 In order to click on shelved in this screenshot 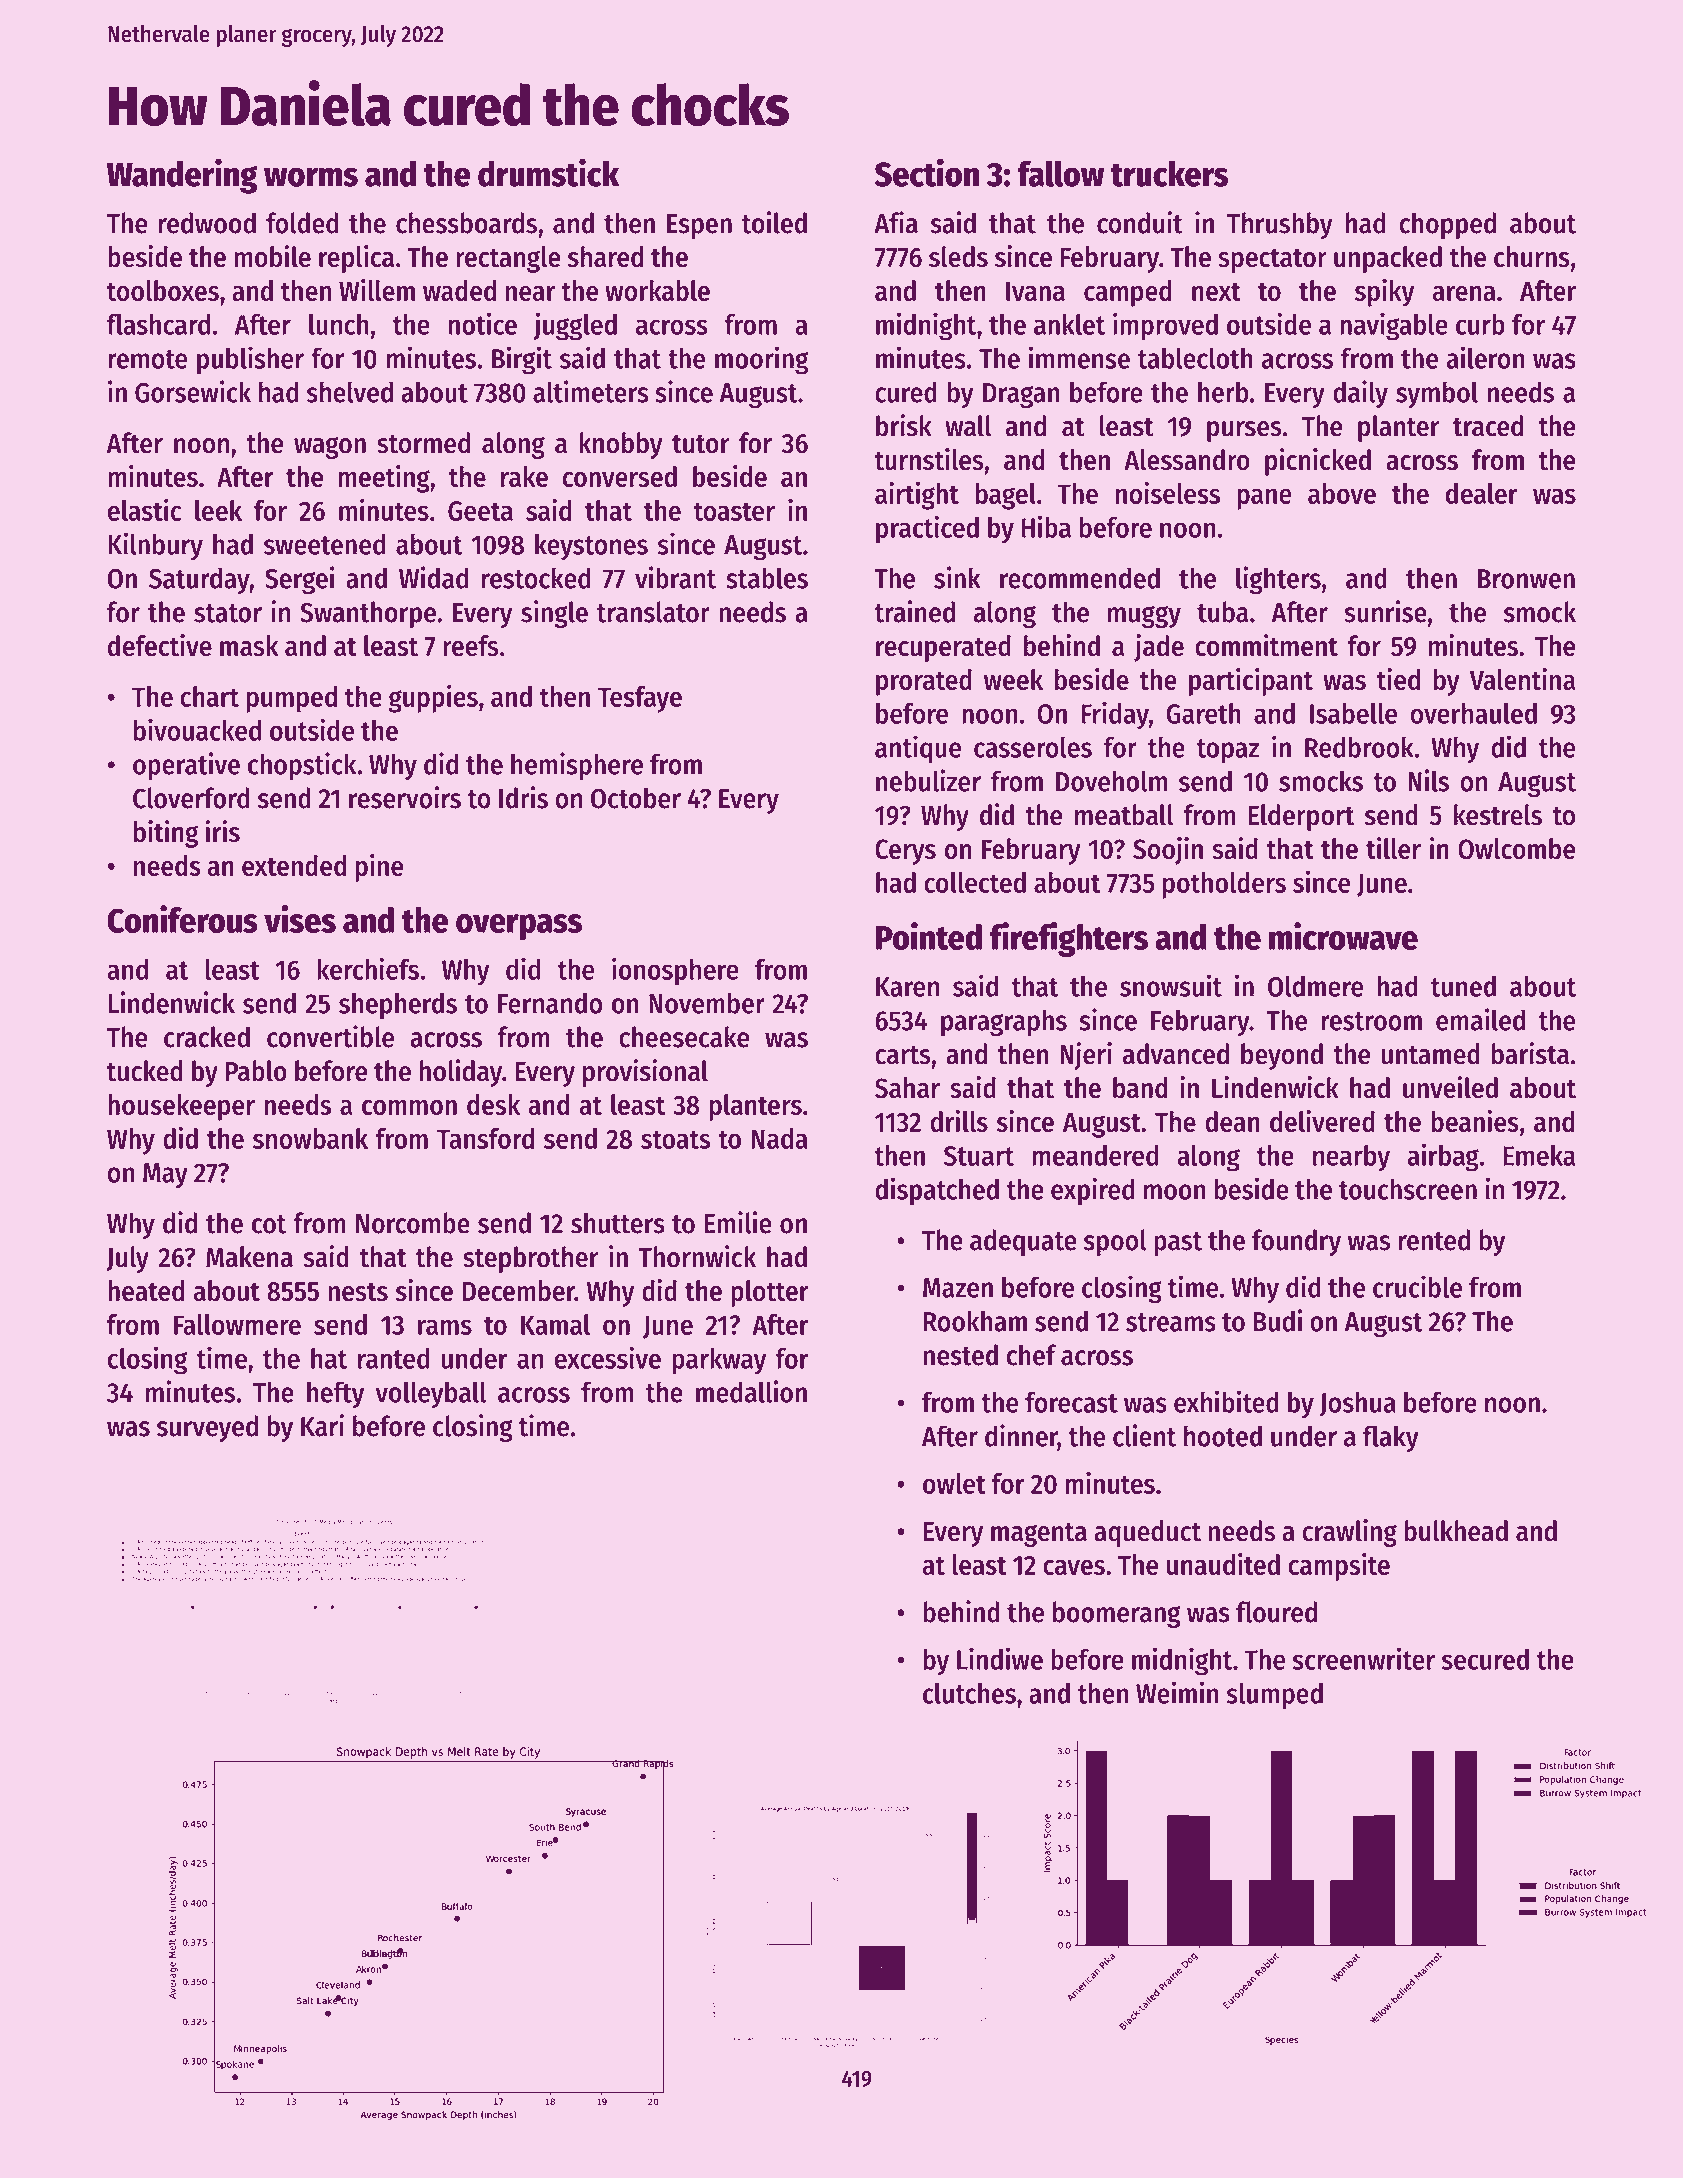, I will do `click(350, 392)`.
